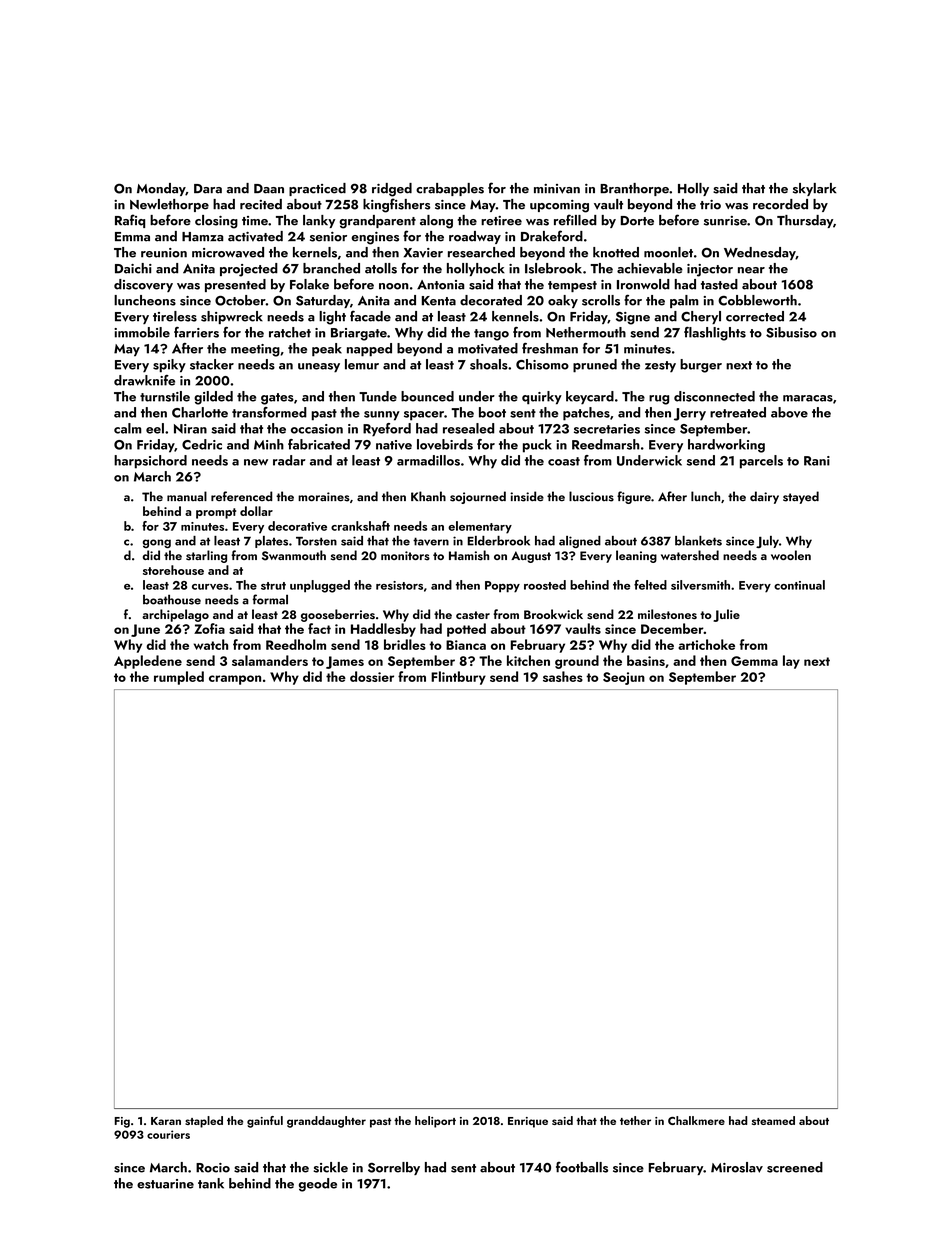  Describe the element at coordinates (161, 189) in the document. I see `Monday` at that location.
